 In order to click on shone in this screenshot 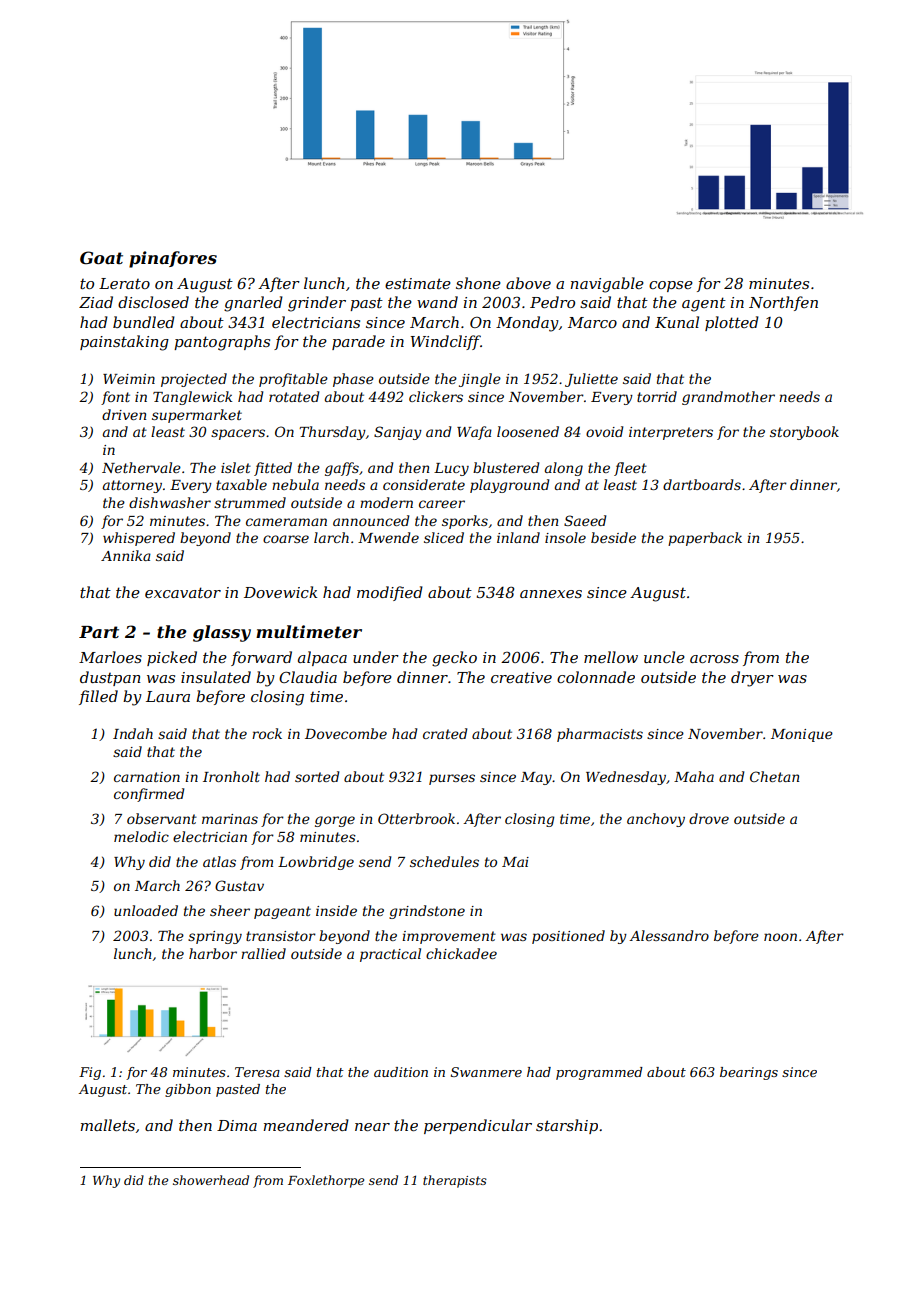, I will do `click(478, 283)`.
